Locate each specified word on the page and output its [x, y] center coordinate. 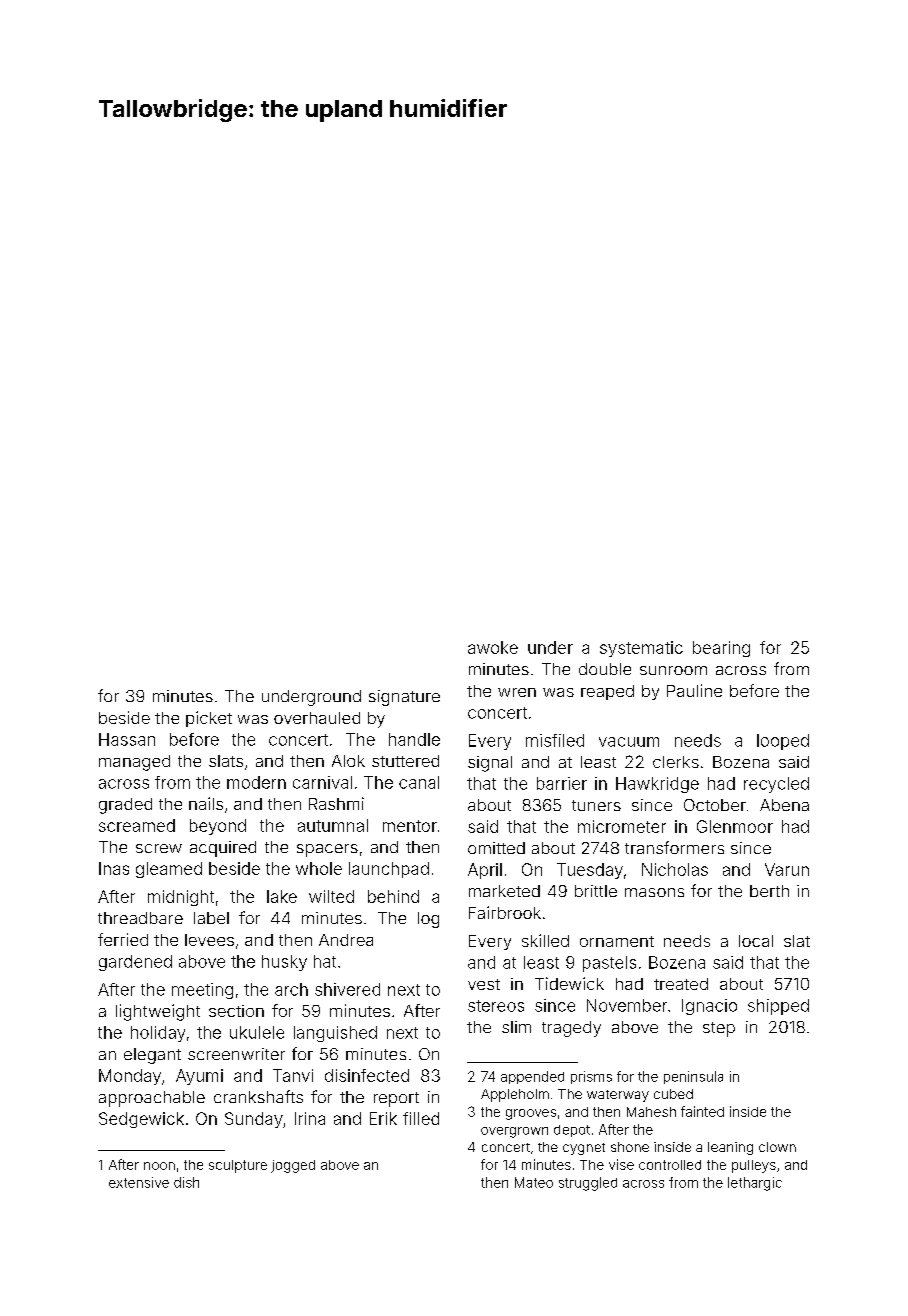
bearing [721, 649]
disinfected [367, 1075]
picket [209, 719]
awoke [493, 647]
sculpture [238, 1166]
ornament [617, 941]
